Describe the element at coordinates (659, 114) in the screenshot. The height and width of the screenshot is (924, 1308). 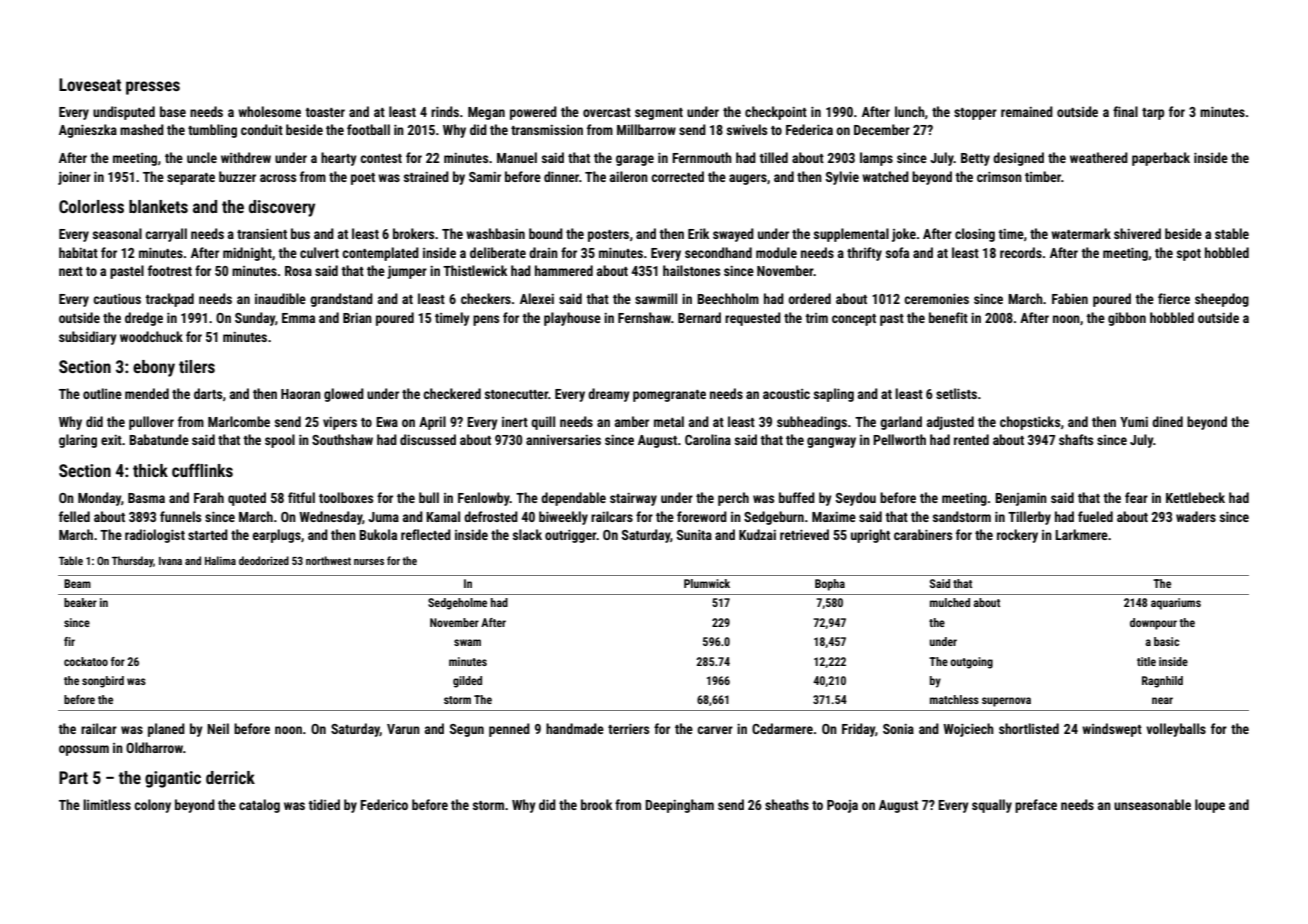
I see `segment` at that location.
